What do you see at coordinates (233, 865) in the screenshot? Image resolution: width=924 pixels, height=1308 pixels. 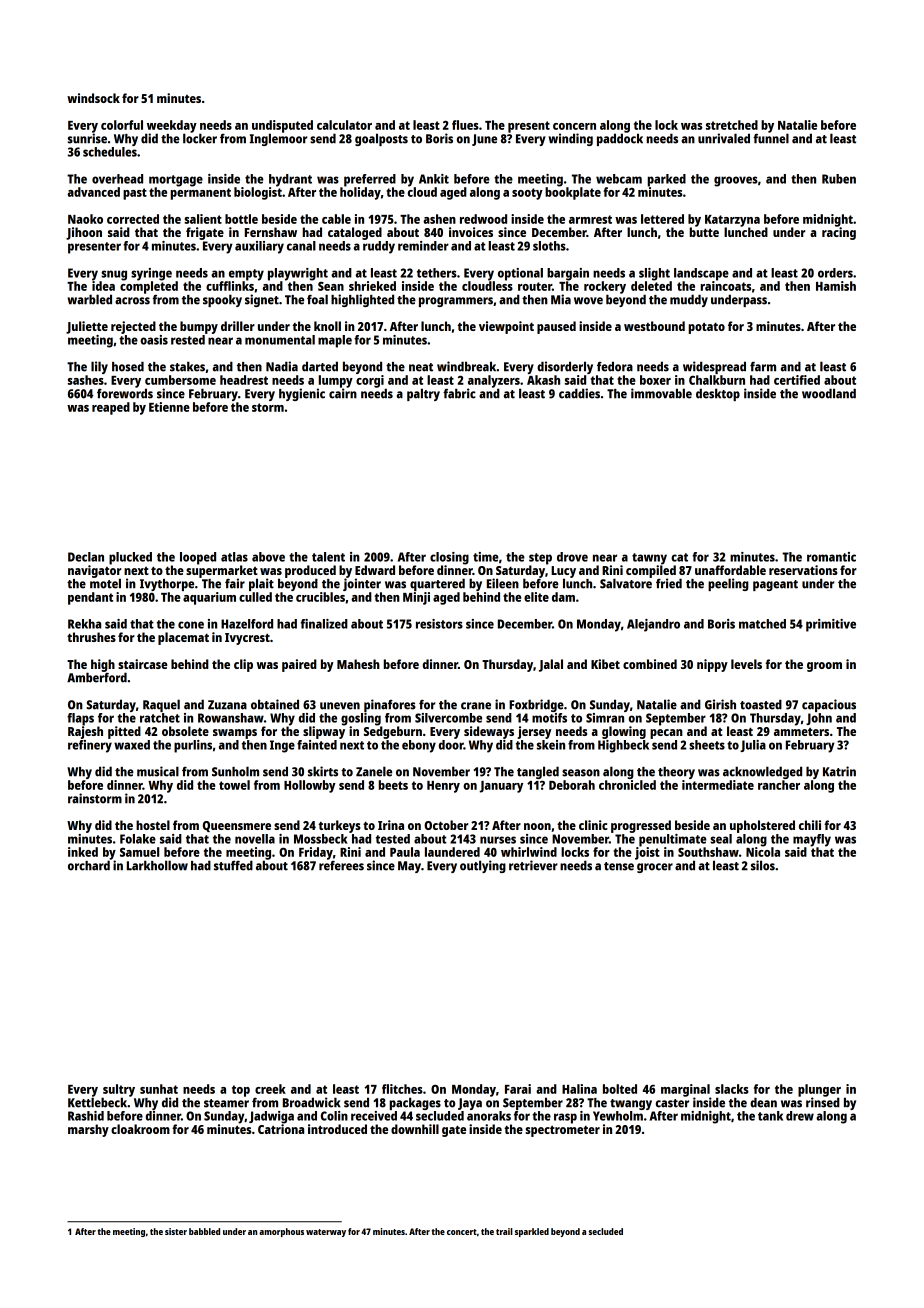 I see `stuffed` at bounding box center [233, 865].
